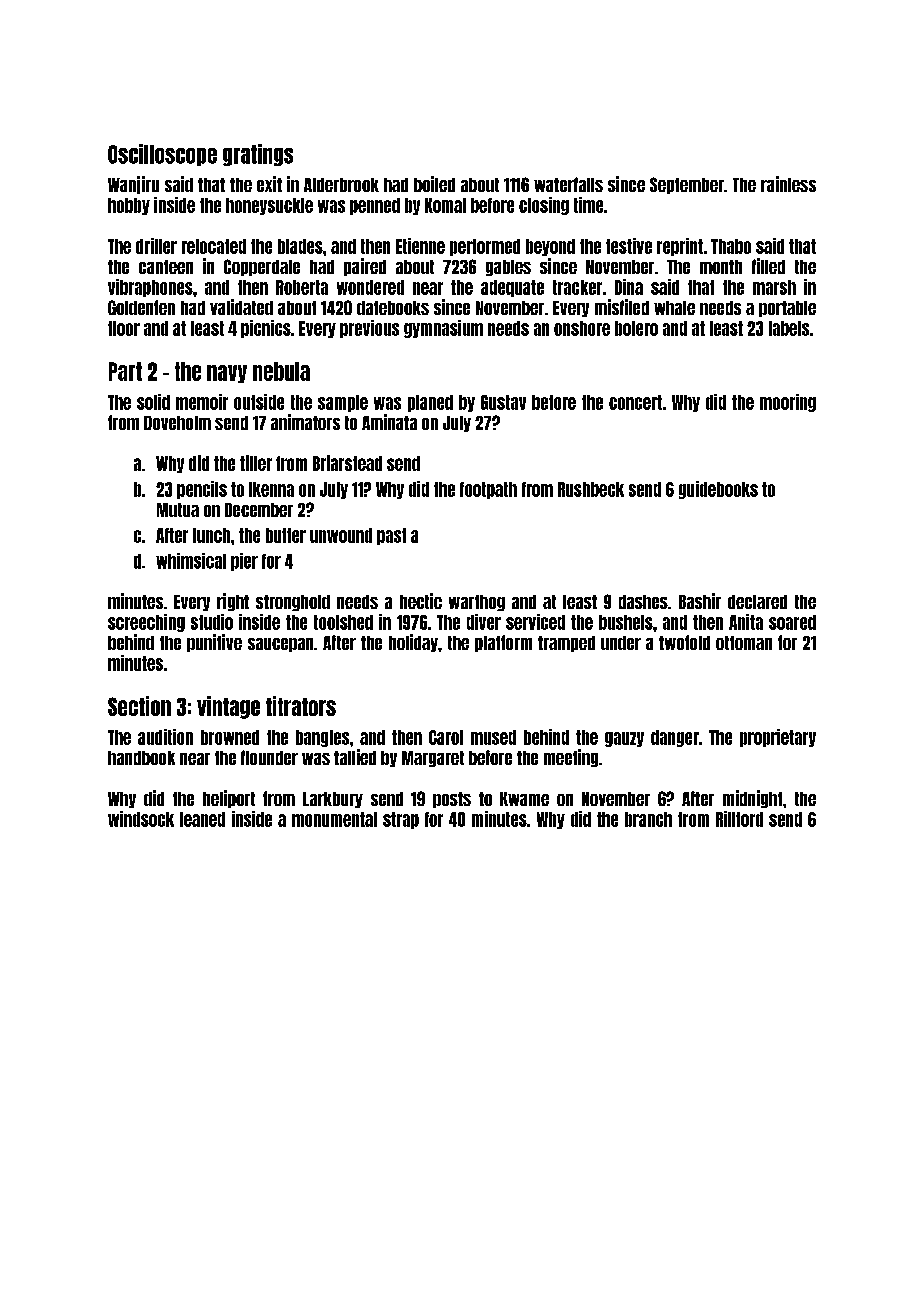 Image resolution: width=924 pixels, height=1311 pixels. What do you see at coordinates (256, 463) in the page?
I see `tiller` at bounding box center [256, 463].
